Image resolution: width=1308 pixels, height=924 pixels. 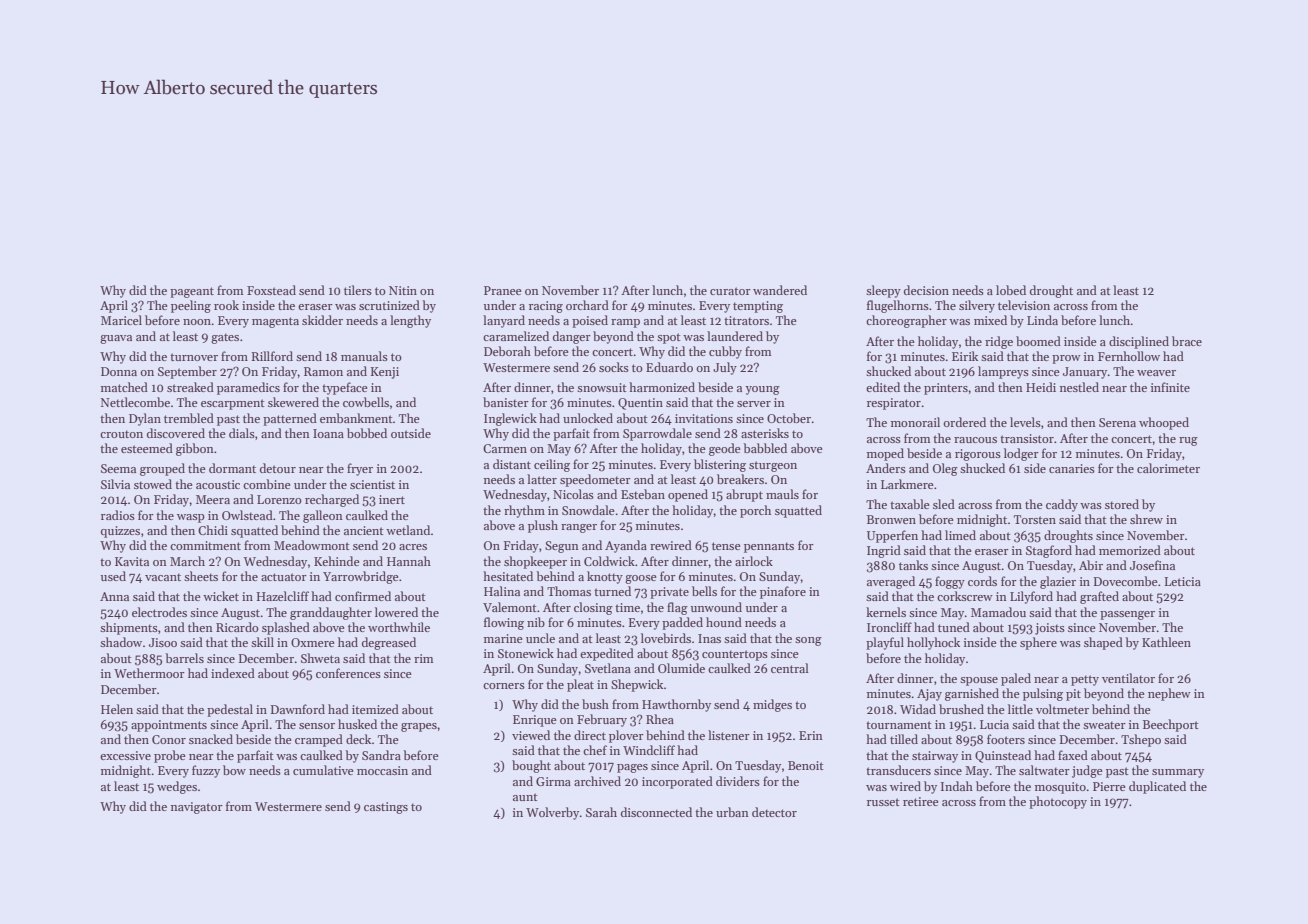 What do you see at coordinates (562, 547) in the document?
I see `Segun` at bounding box center [562, 547].
